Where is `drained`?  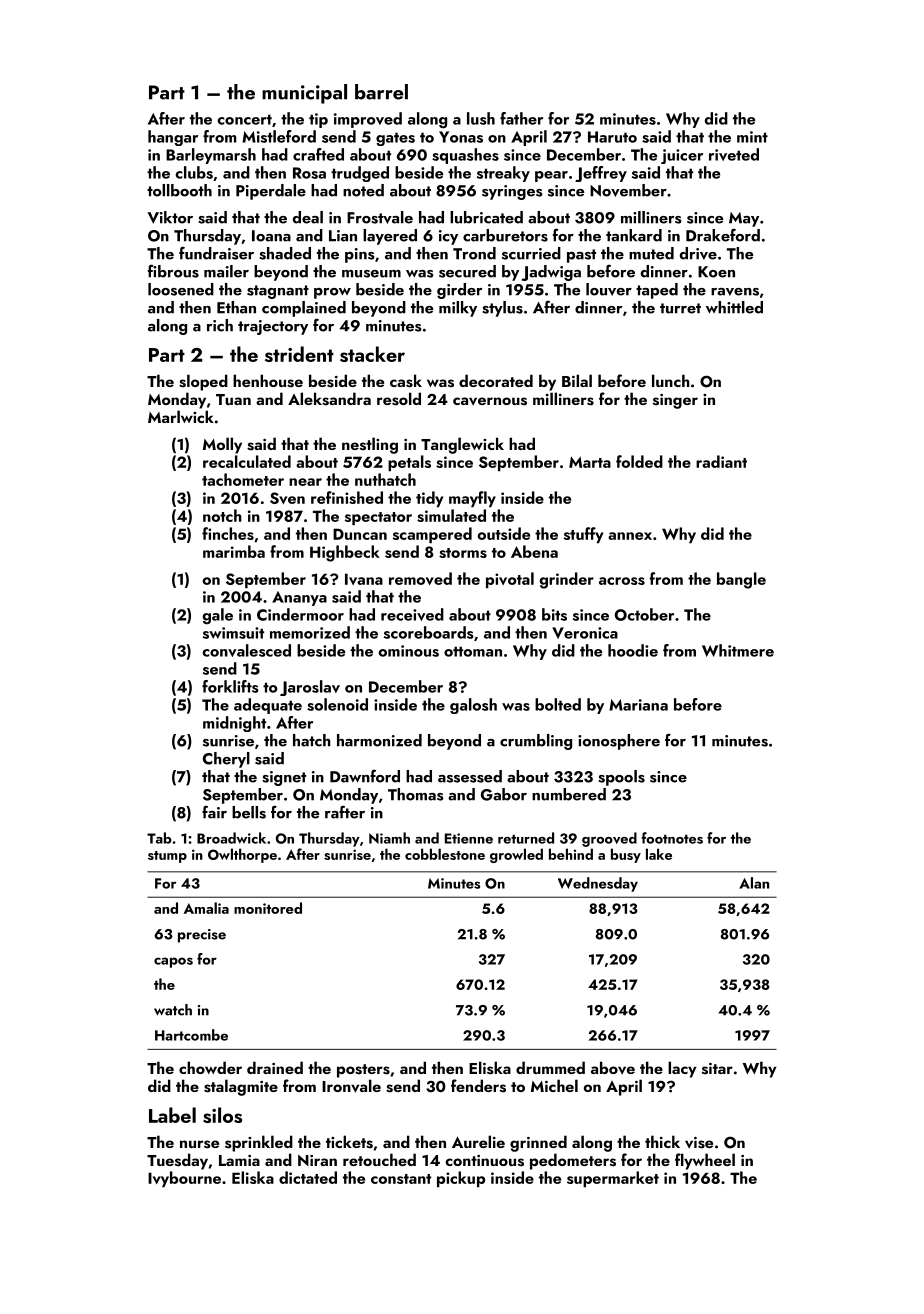 drained is located at coordinates (275, 1067).
